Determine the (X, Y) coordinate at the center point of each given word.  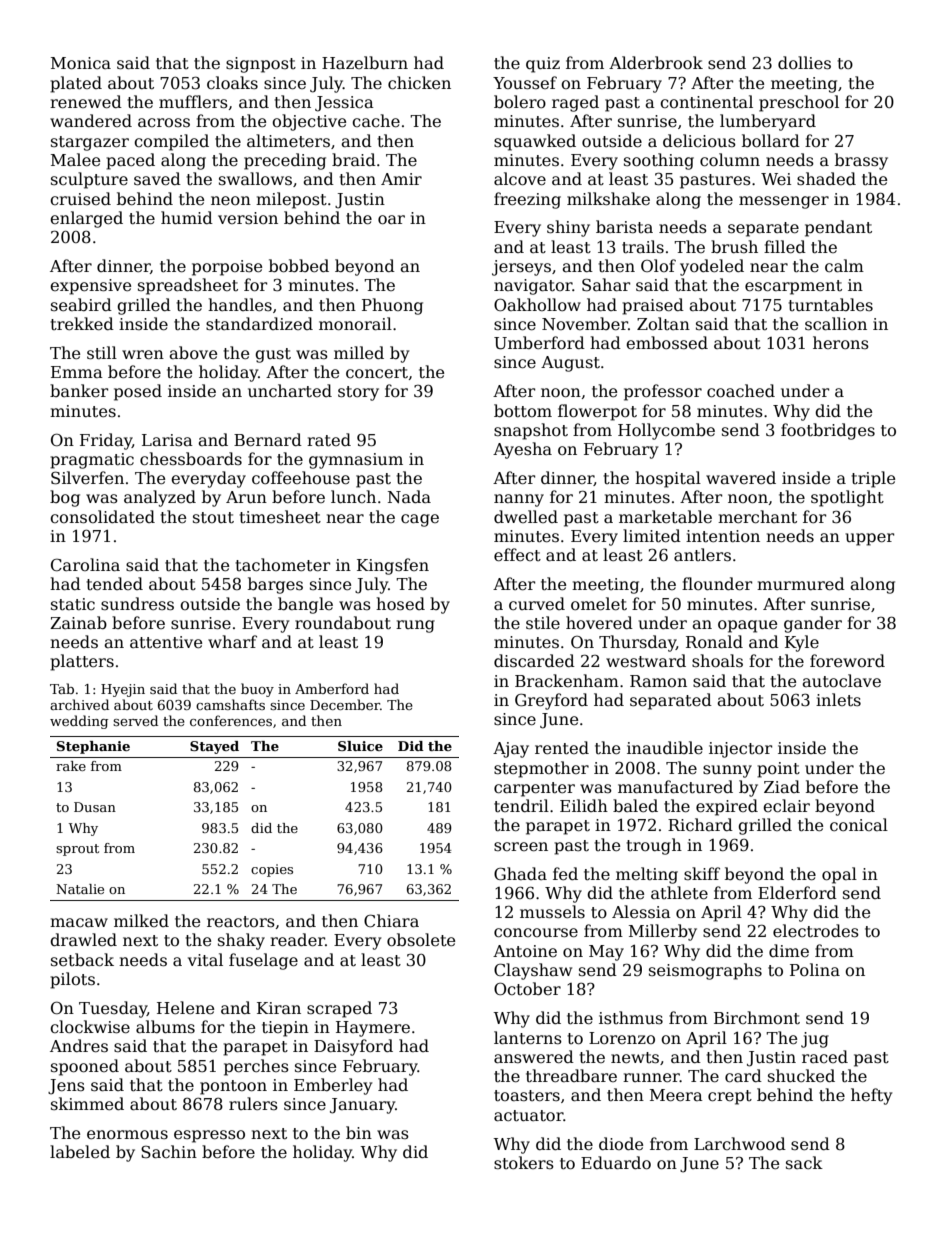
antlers (702, 555)
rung (415, 626)
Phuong (392, 306)
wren (143, 355)
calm (844, 266)
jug (815, 1040)
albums (165, 1027)
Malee (75, 160)
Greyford (551, 701)
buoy (257, 690)
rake (71, 766)
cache (376, 121)
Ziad (782, 786)
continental (706, 102)
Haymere (373, 1029)
